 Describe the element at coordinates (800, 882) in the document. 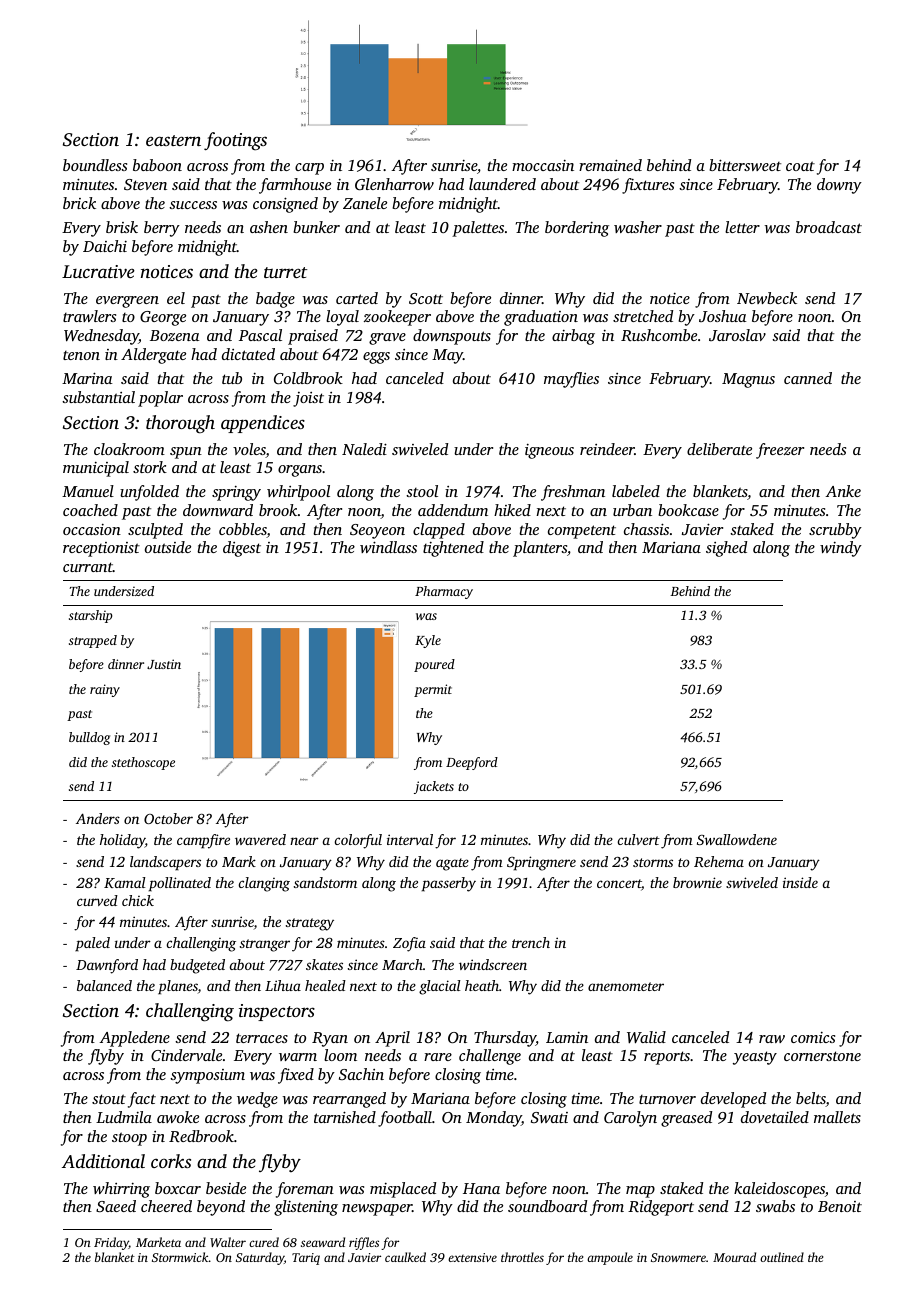

I see `inside` at that location.
